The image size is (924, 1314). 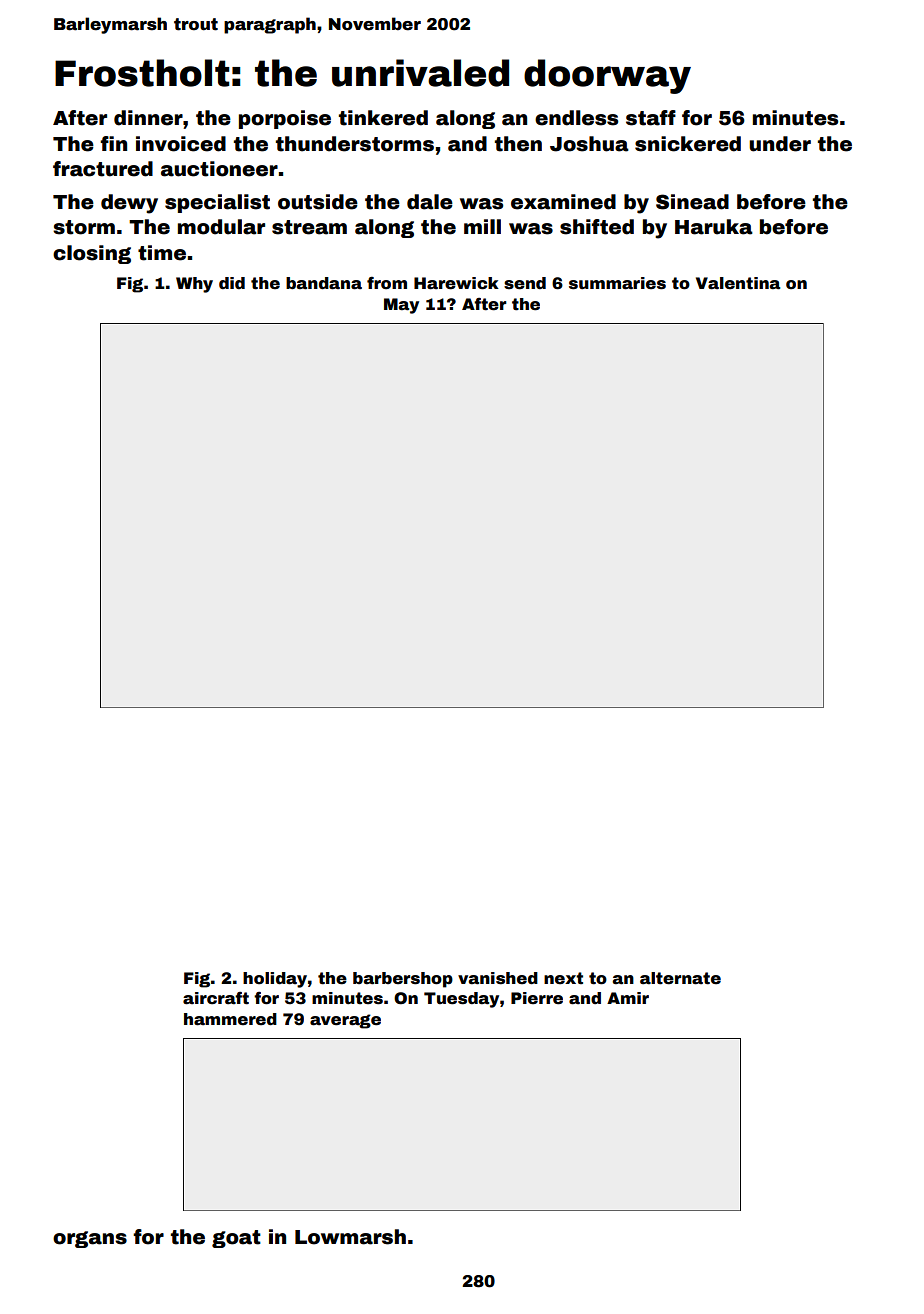 What do you see at coordinates (232, 283) in the image?
I see `did` at bounding box center [232, 283].
